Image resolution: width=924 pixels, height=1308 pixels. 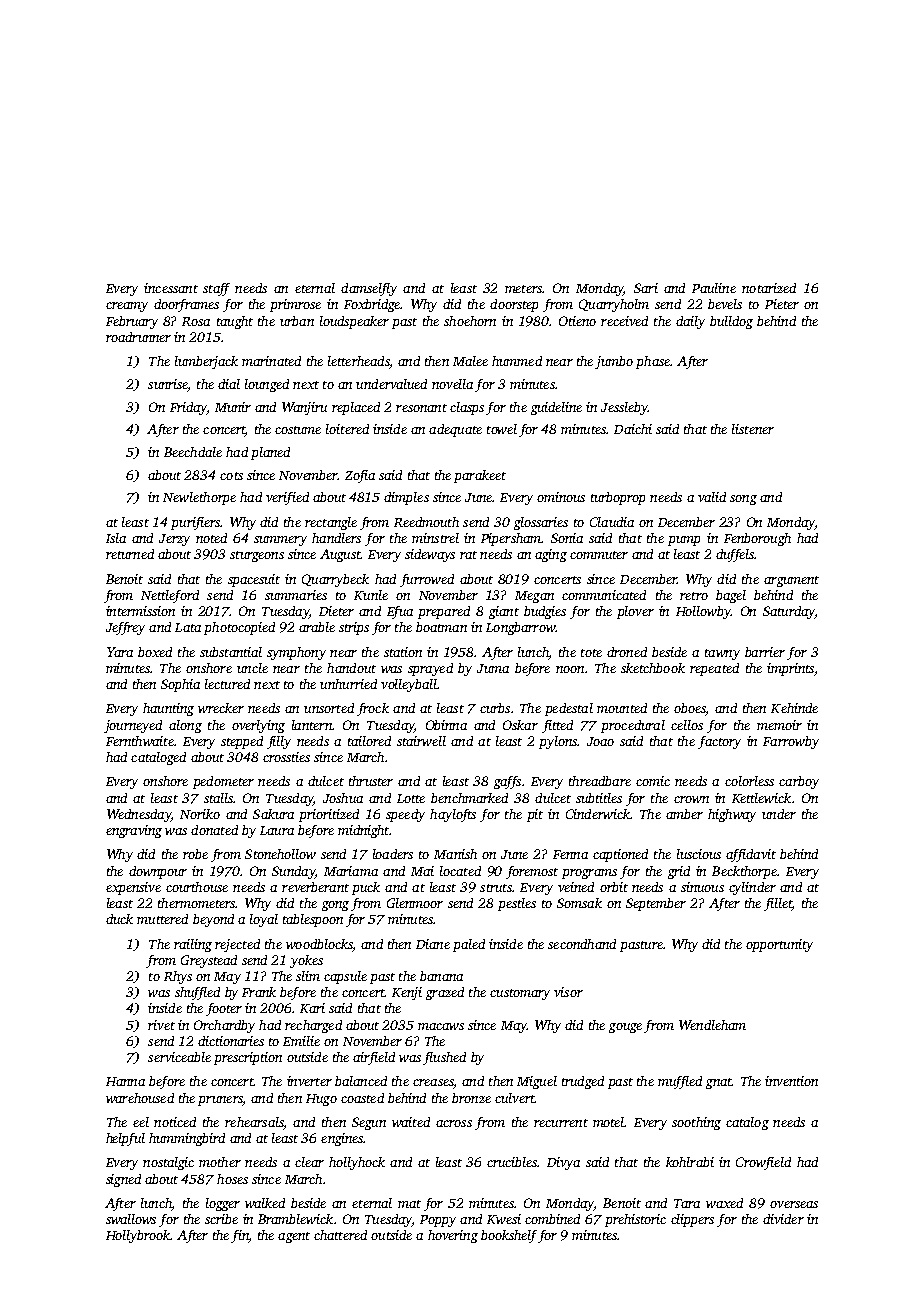 What do you see at coordinates (480, 476) in the screenshot?
I see `parakeet` at bounding box center [480, 476].
